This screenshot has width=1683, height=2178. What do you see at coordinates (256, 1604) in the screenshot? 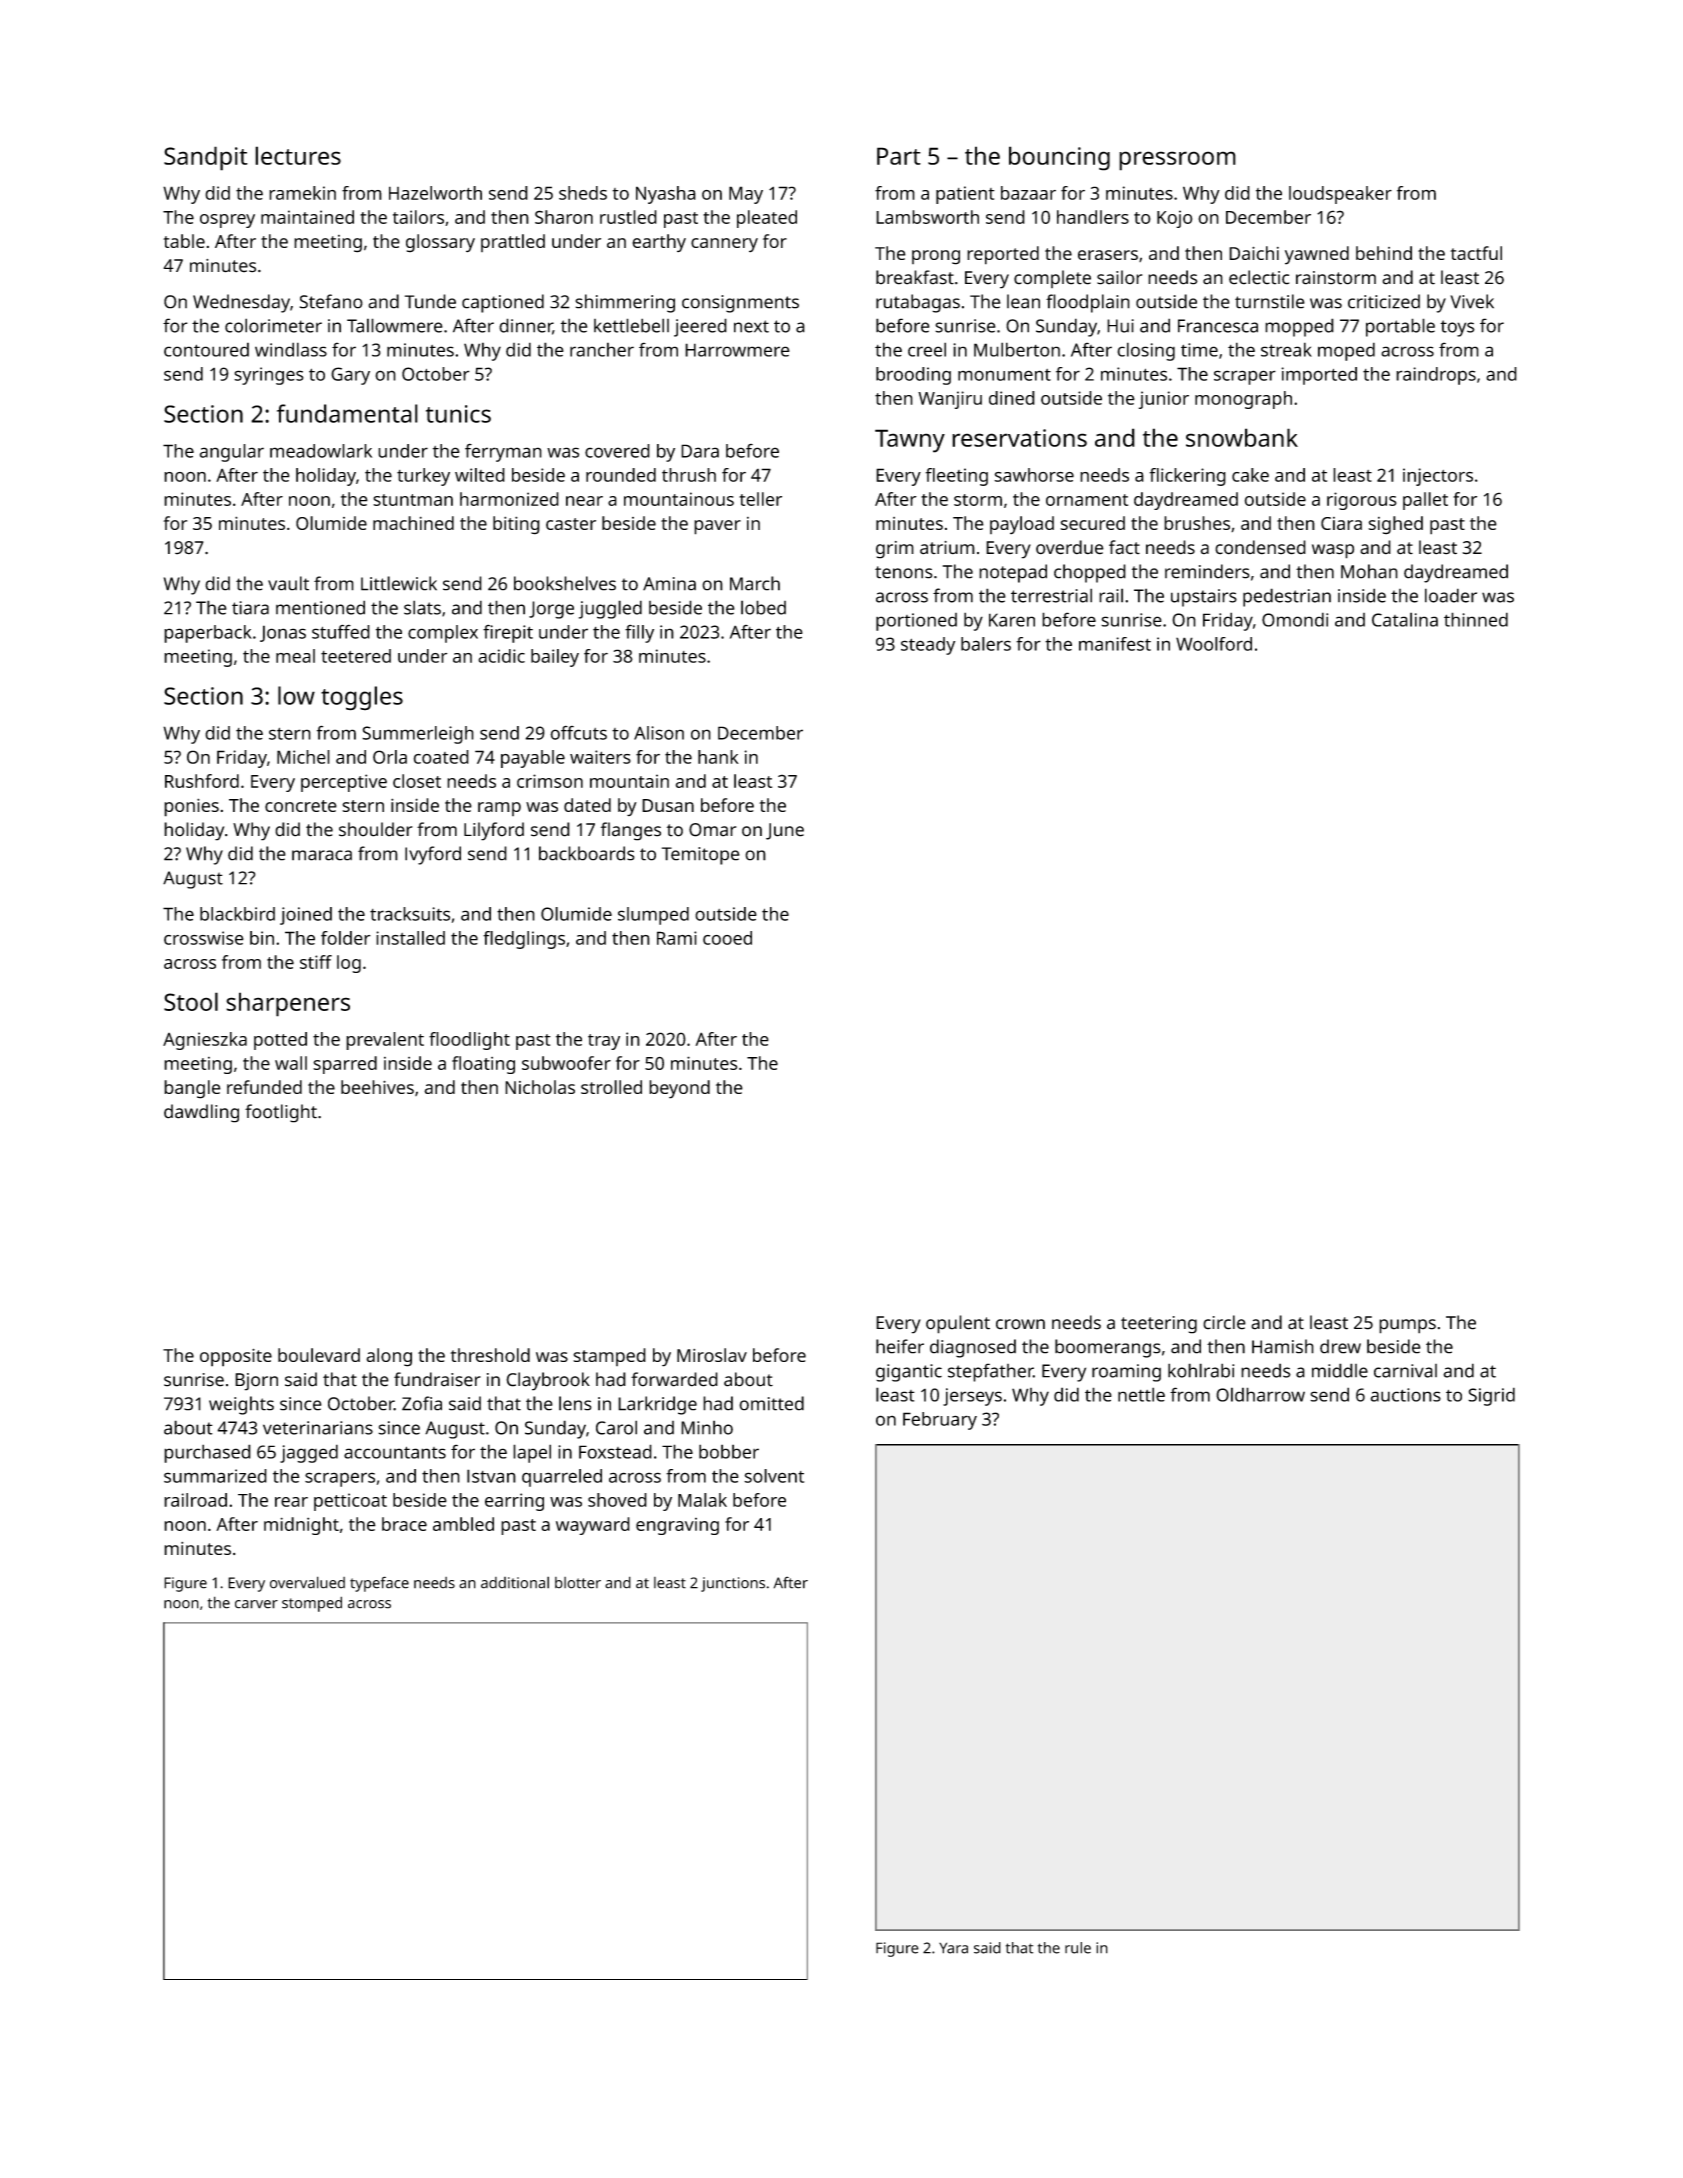
I see `carver` at bounding box center [256, 1604].
